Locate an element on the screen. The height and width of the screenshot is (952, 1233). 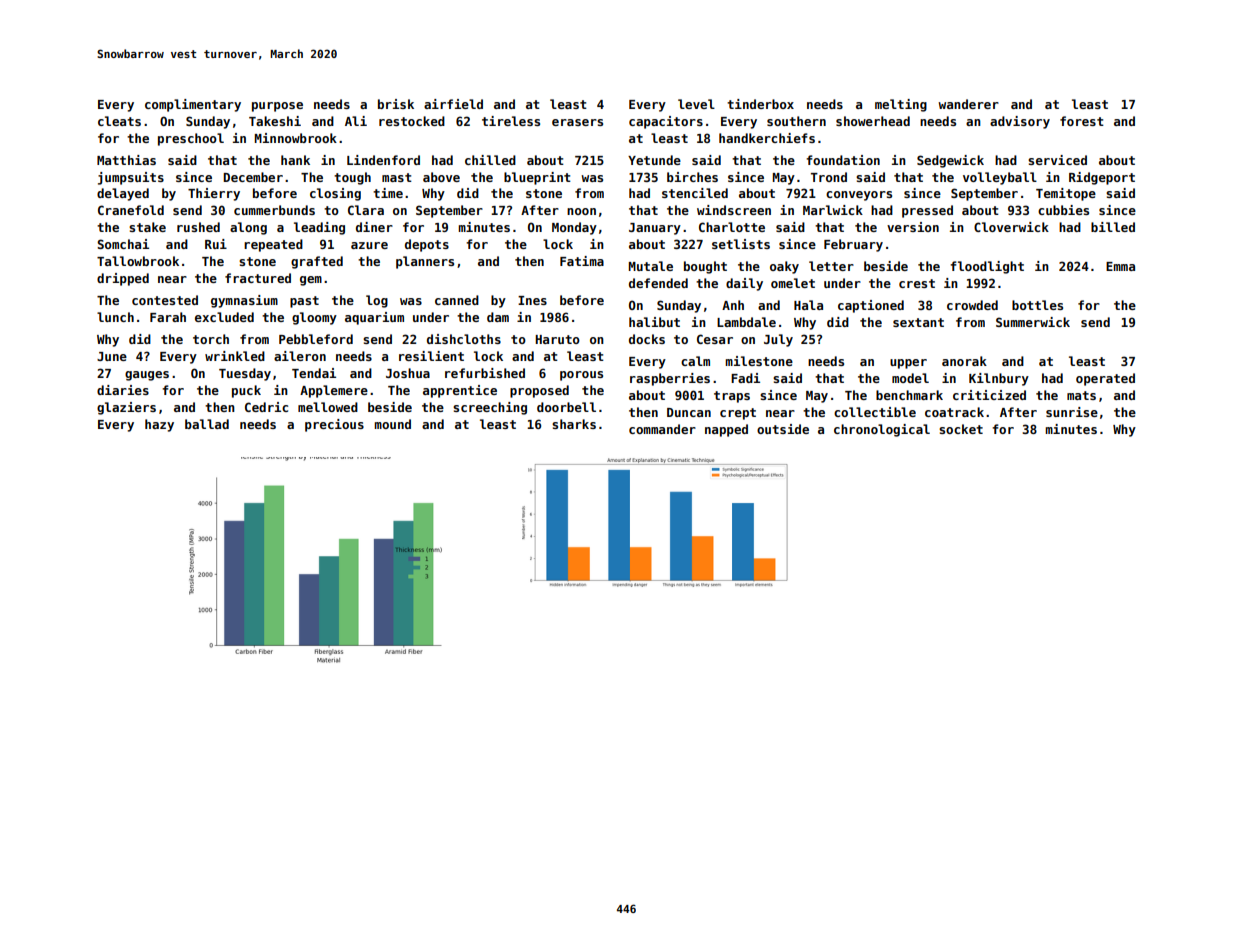
precious is located at coordinates (334, 425).
